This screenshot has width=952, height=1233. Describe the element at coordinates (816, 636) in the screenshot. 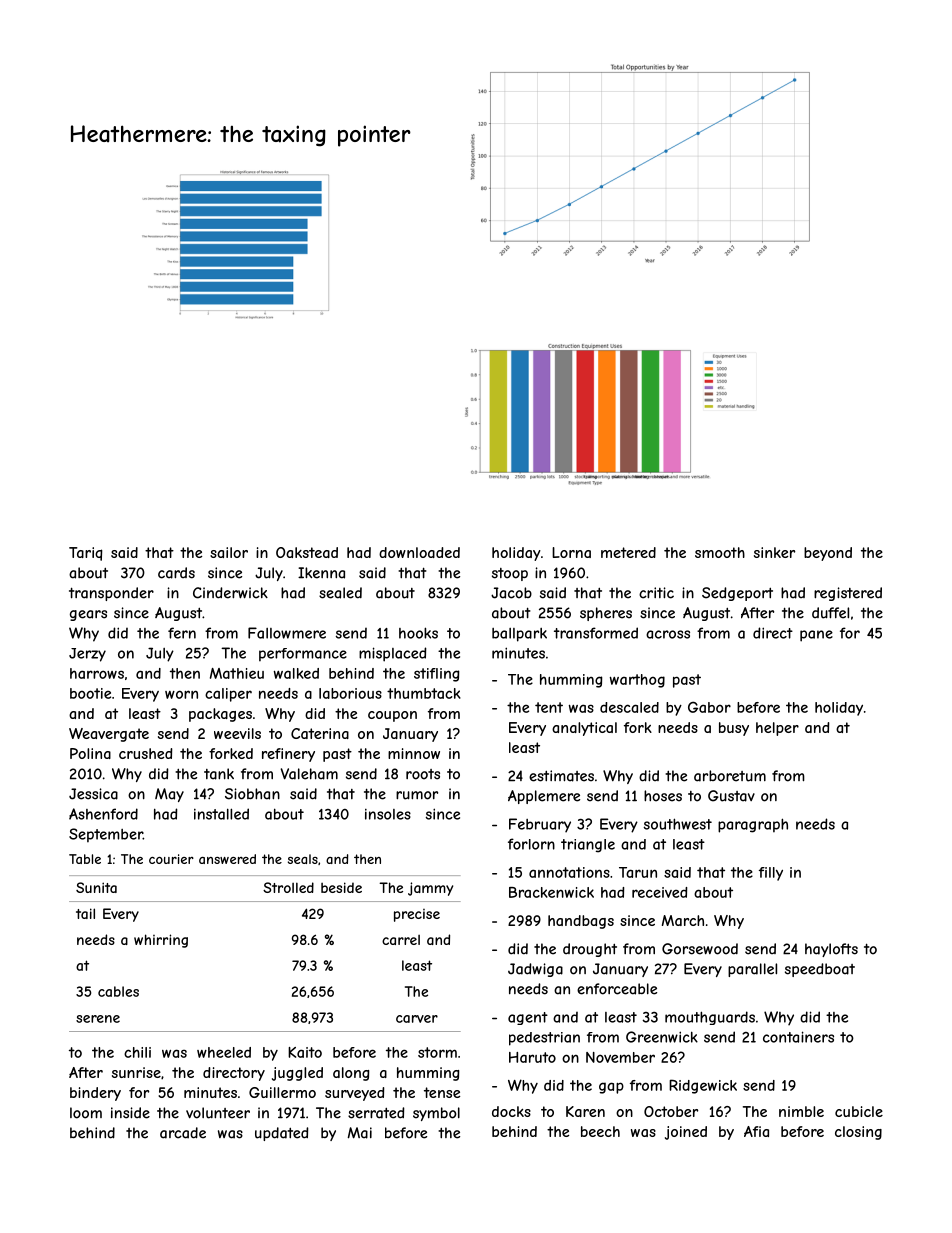

I see `pane` at that location.
